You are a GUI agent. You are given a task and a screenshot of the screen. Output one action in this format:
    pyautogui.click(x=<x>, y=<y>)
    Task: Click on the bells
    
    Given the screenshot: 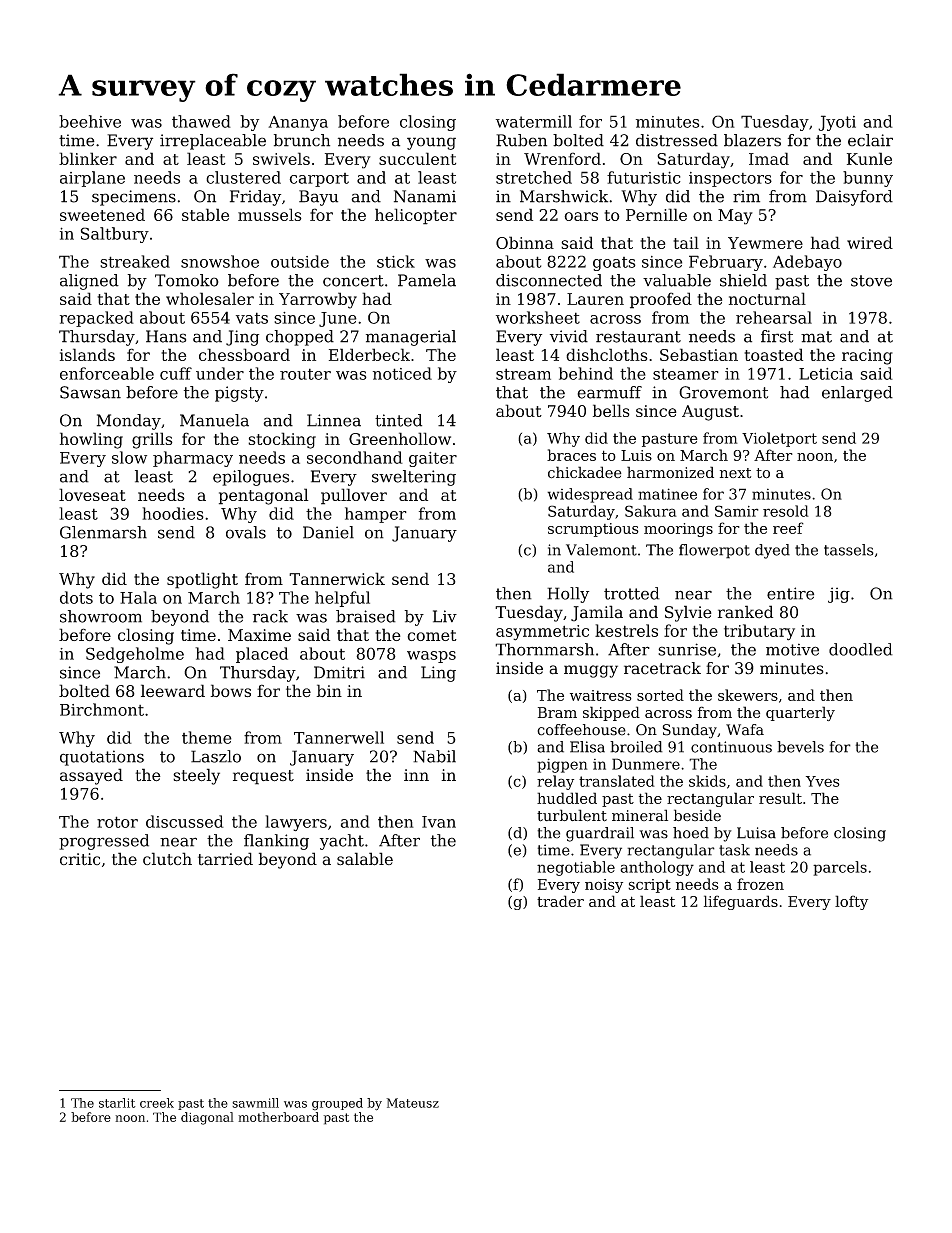 What is the action you would take?
    pyautogui.click(x=611, y=410)
